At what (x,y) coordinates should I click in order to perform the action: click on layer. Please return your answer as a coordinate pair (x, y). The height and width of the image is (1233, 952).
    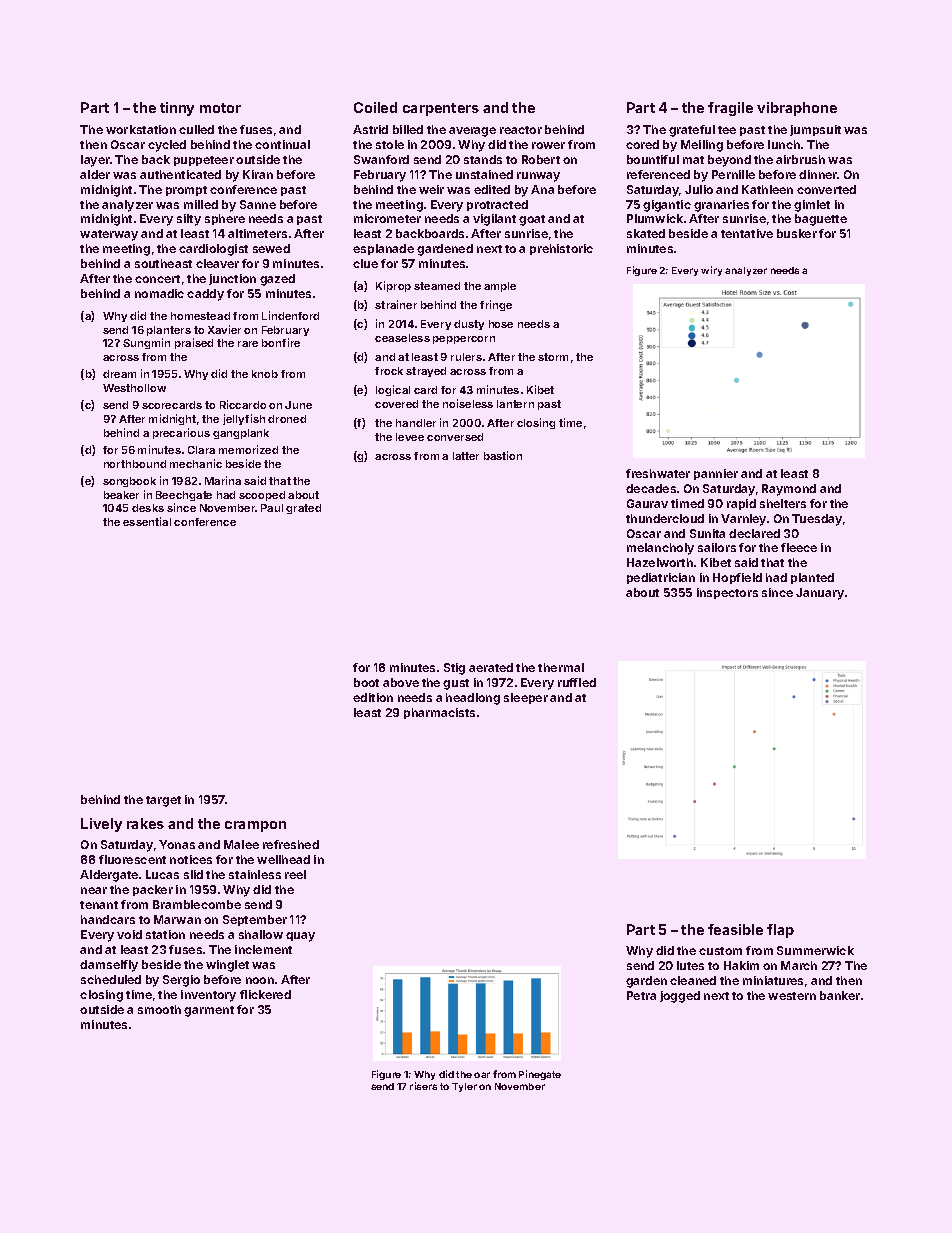
    Looking at the image, I should click on (95, 161).
